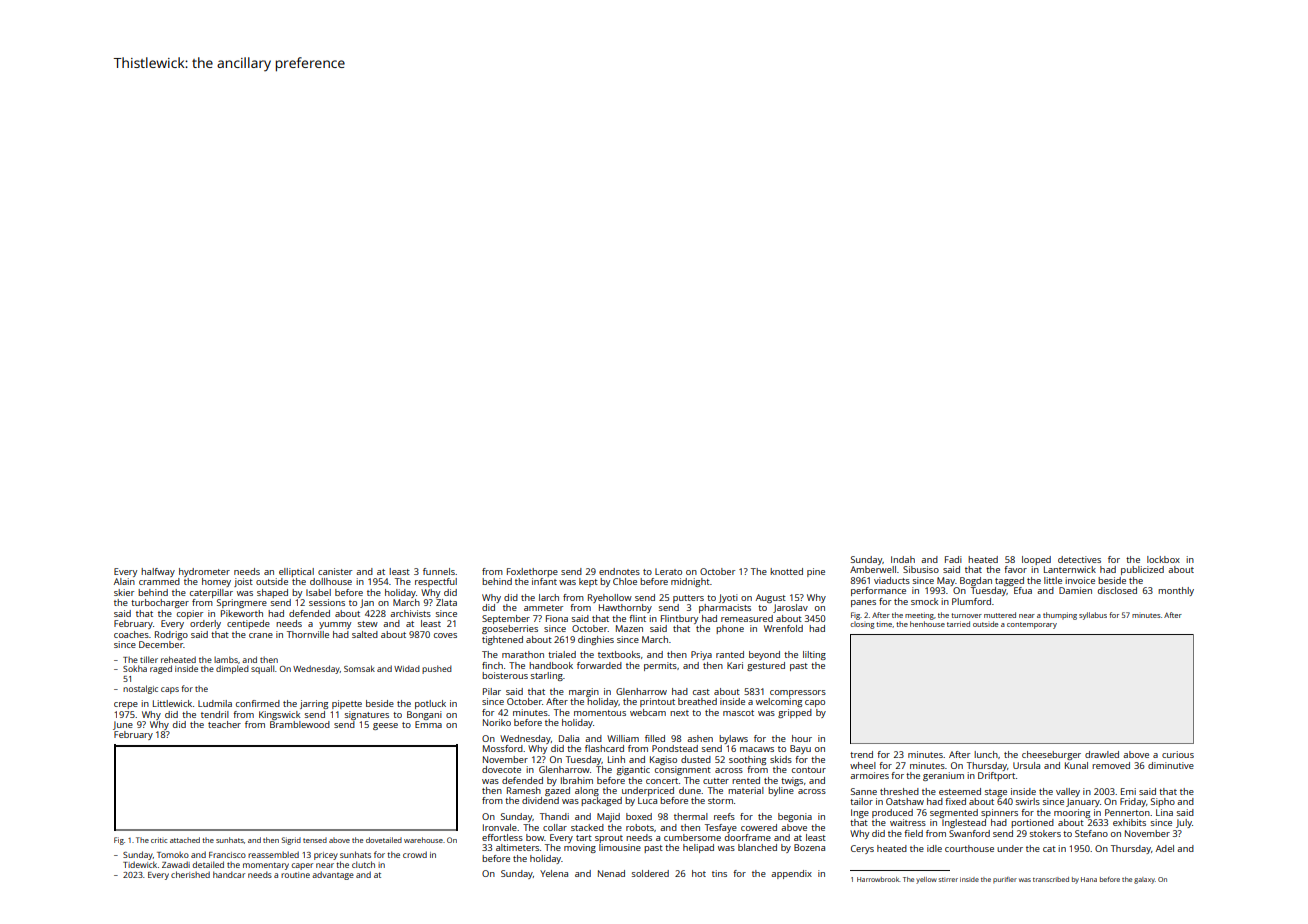  I want to click on funnels, so click(439, 571).
